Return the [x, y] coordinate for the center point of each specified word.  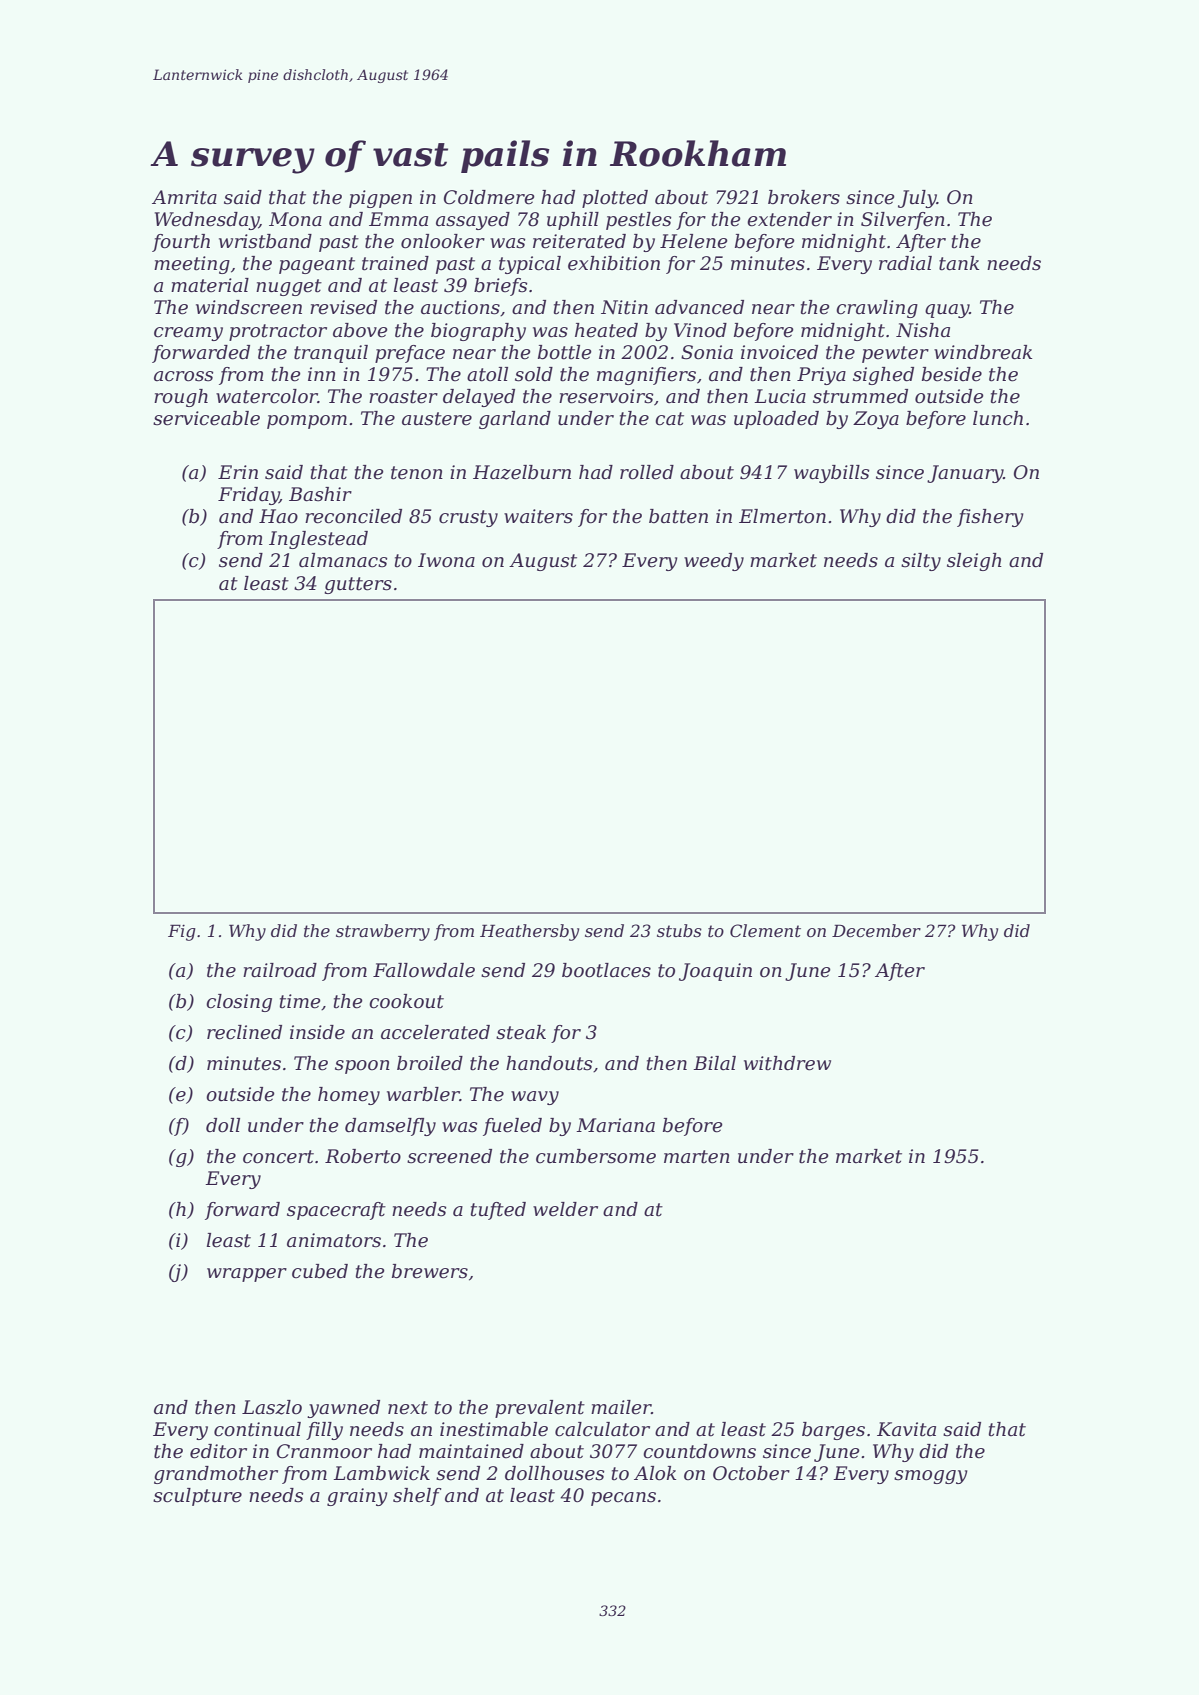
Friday [248, 496]
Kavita [906, 1429]
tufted [498, 1211]
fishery [990, 518]
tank [959, 263]
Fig [182, 932]
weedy [714, 562]
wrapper [247, 1275]
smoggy [931, 1477]
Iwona [446, 560]
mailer [621, 1407]
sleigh [974, 562]
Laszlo [272, 1407]
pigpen [380, 199]
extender [789, 219]
